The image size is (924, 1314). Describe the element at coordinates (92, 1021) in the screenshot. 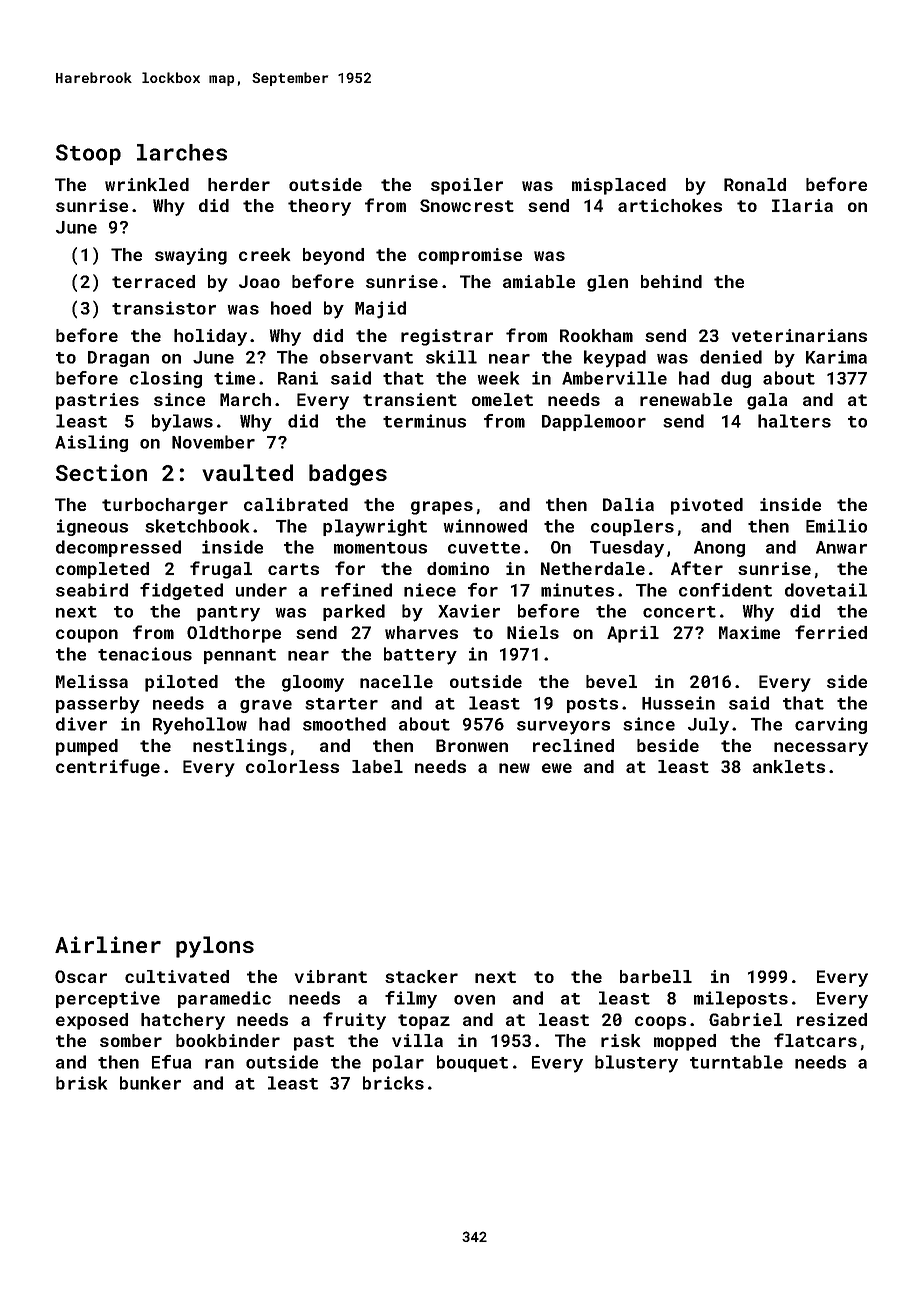

I see `exposed` at that location.
